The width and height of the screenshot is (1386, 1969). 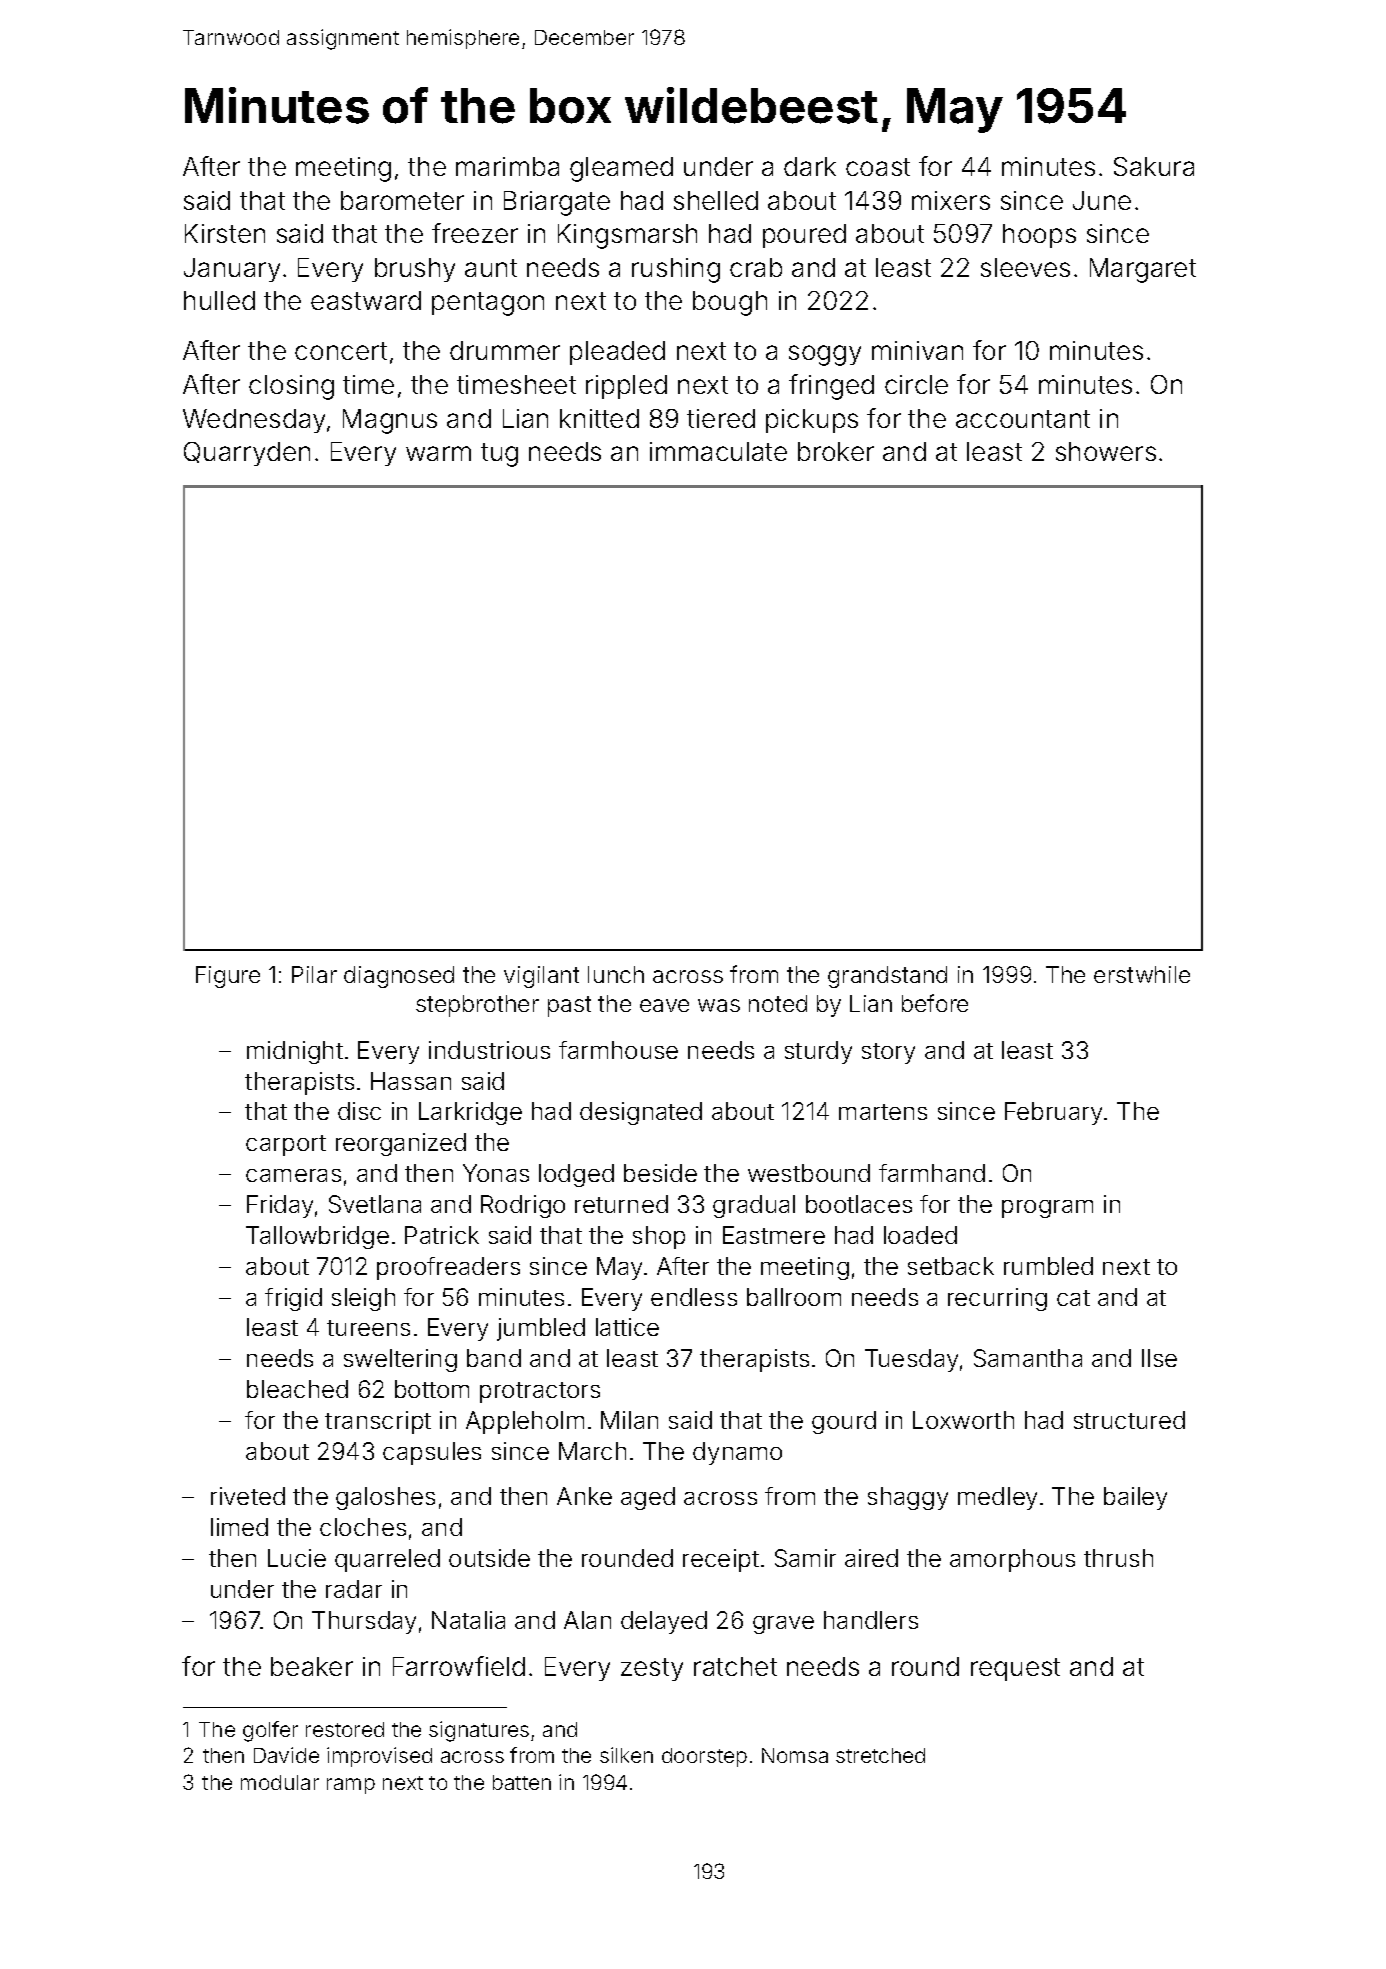 I want to click on Pilar, so click(x=314, y=974).
